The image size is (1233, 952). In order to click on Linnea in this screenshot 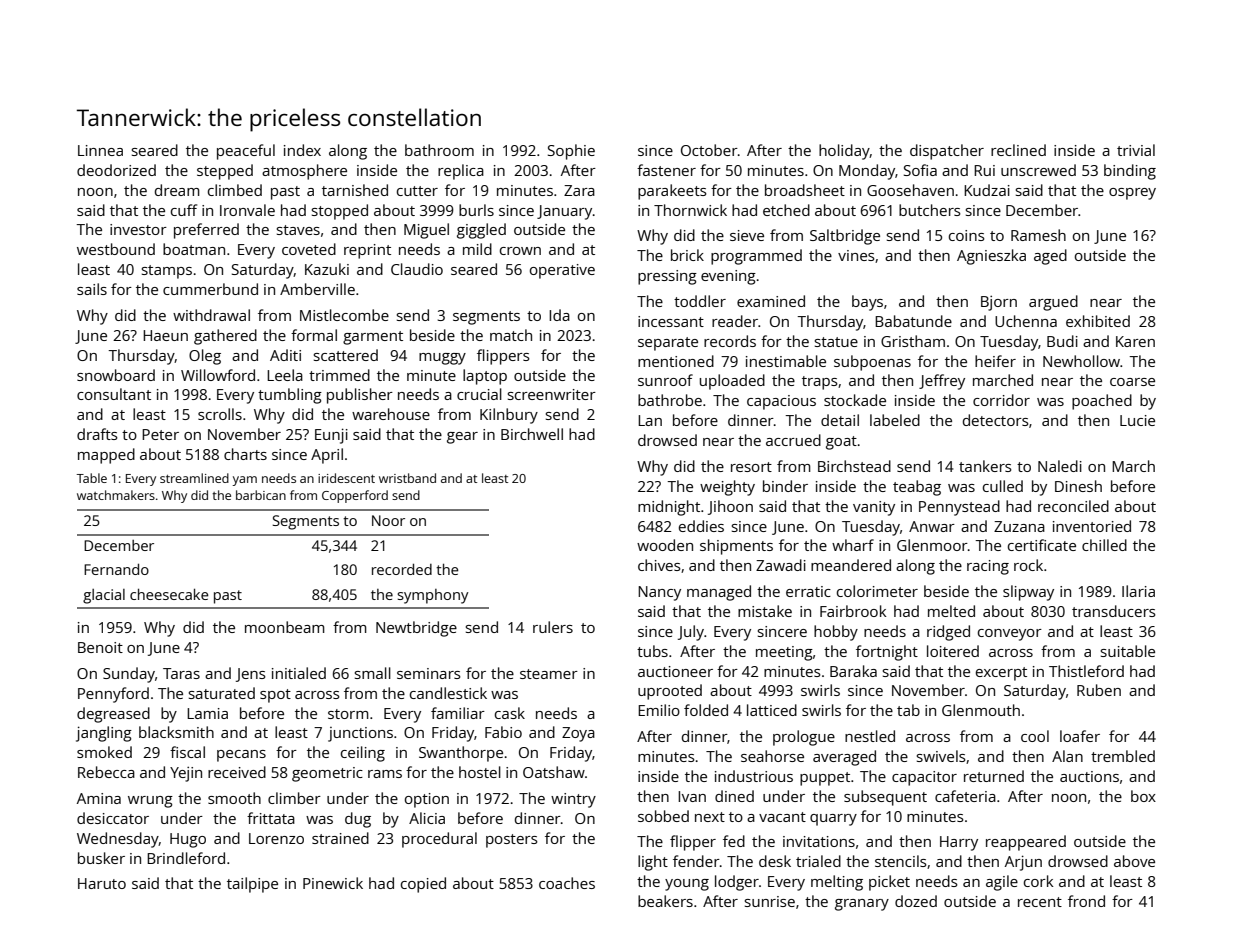, I will do `click(100, 150)`.
